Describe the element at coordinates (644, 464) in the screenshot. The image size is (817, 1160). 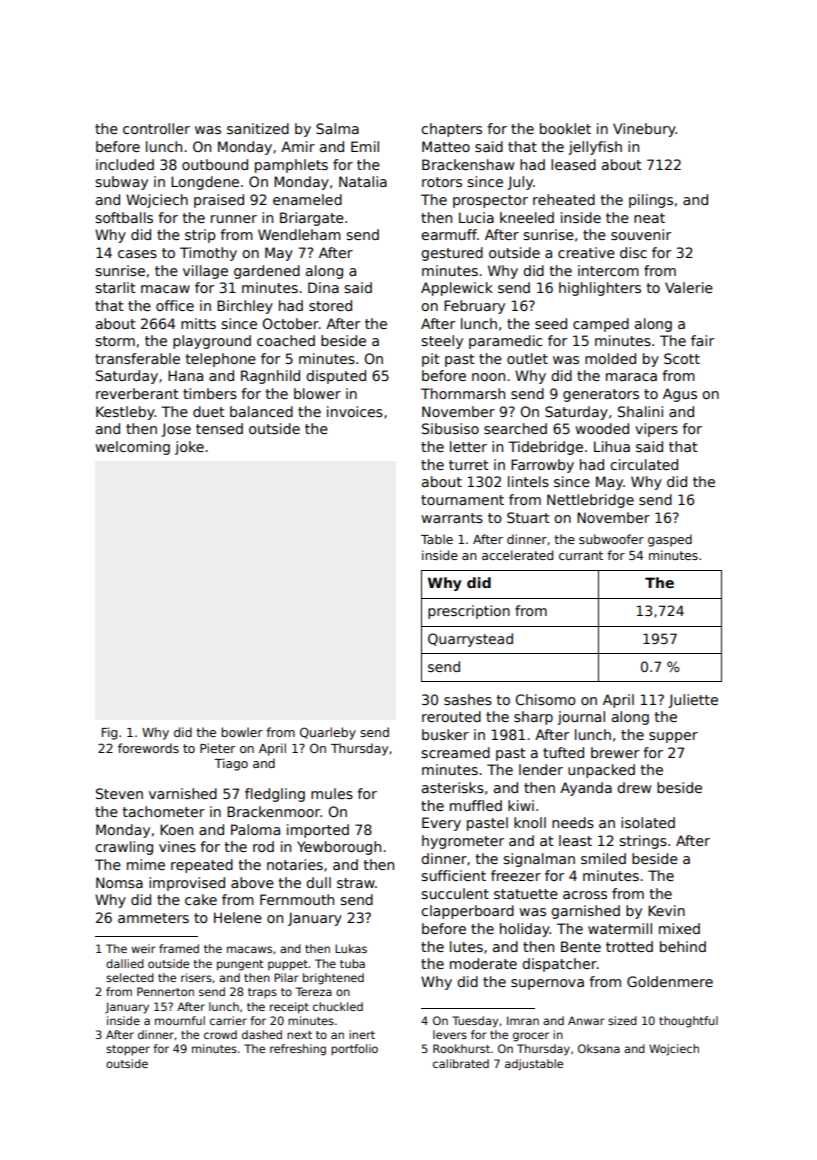
I see `circulated` at that location.
